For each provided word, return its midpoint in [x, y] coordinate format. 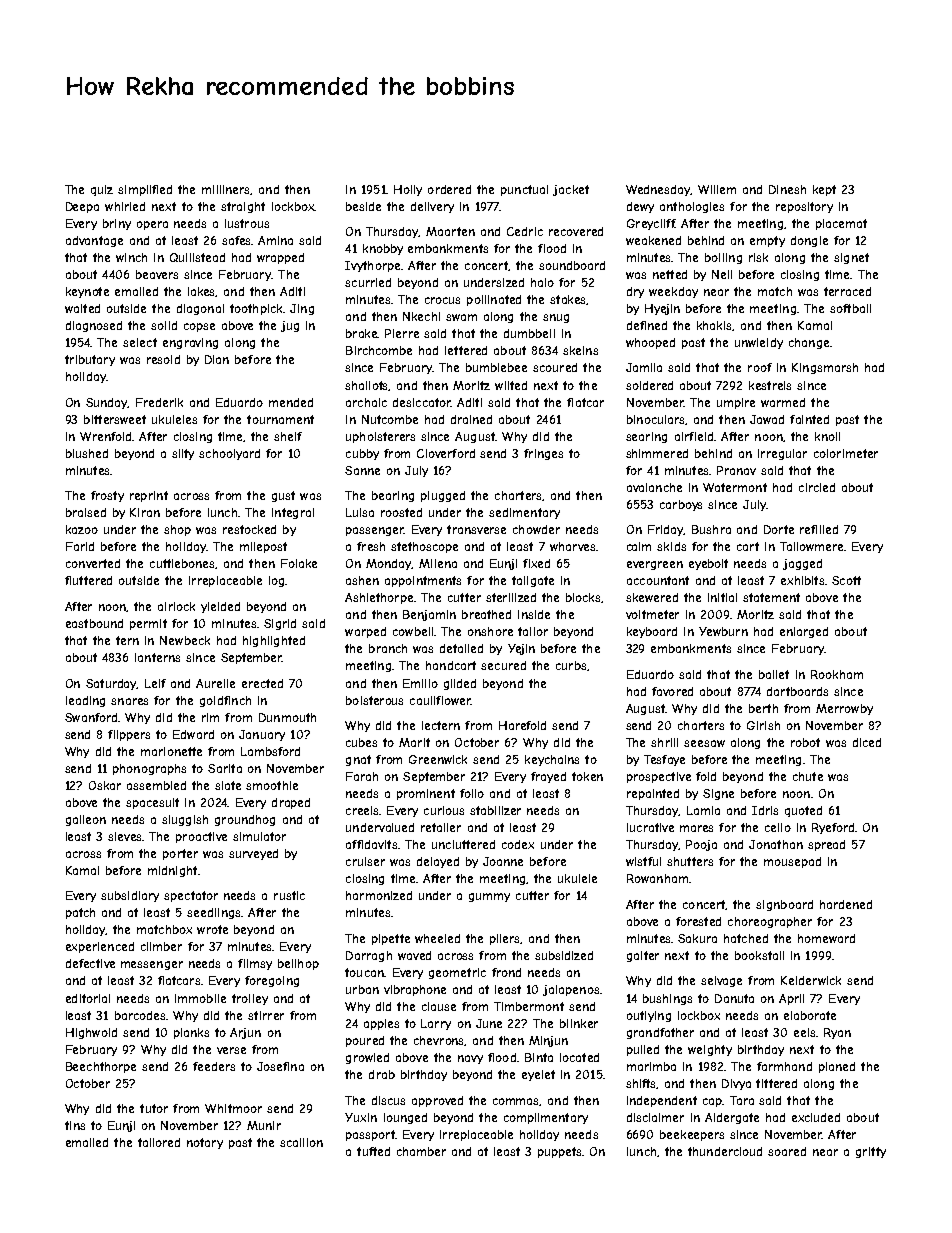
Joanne [503, 861]
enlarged [804, 632]
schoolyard [229, 454]
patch [80, 913]
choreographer [770, 922]
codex [518, 844]
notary [205, 1143]
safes [236, 240]
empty [767, 241]
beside [363, 206]
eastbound [94, 623]
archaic [366, 402]
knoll [827, 436]
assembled [156, 785]
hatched [746, 938]
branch [388, 648]
